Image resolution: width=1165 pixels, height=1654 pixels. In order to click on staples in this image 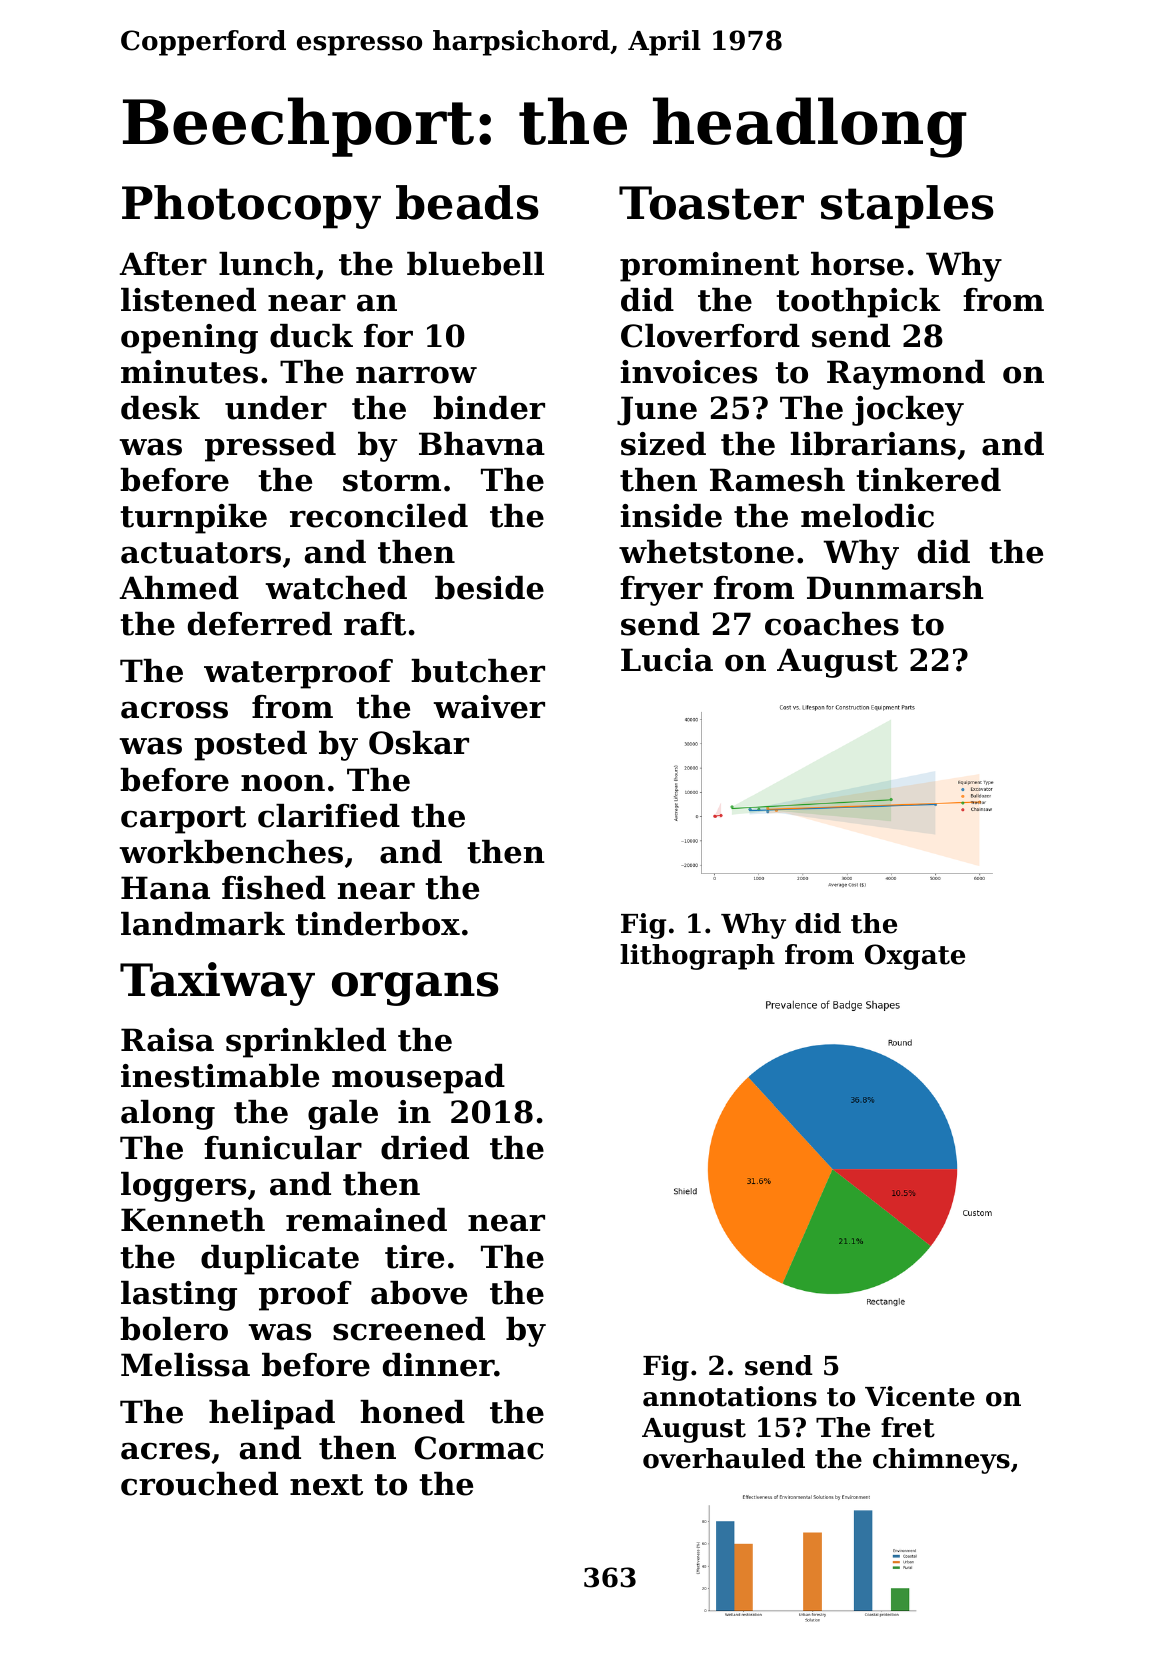, I will do `click(907, 207)`.
